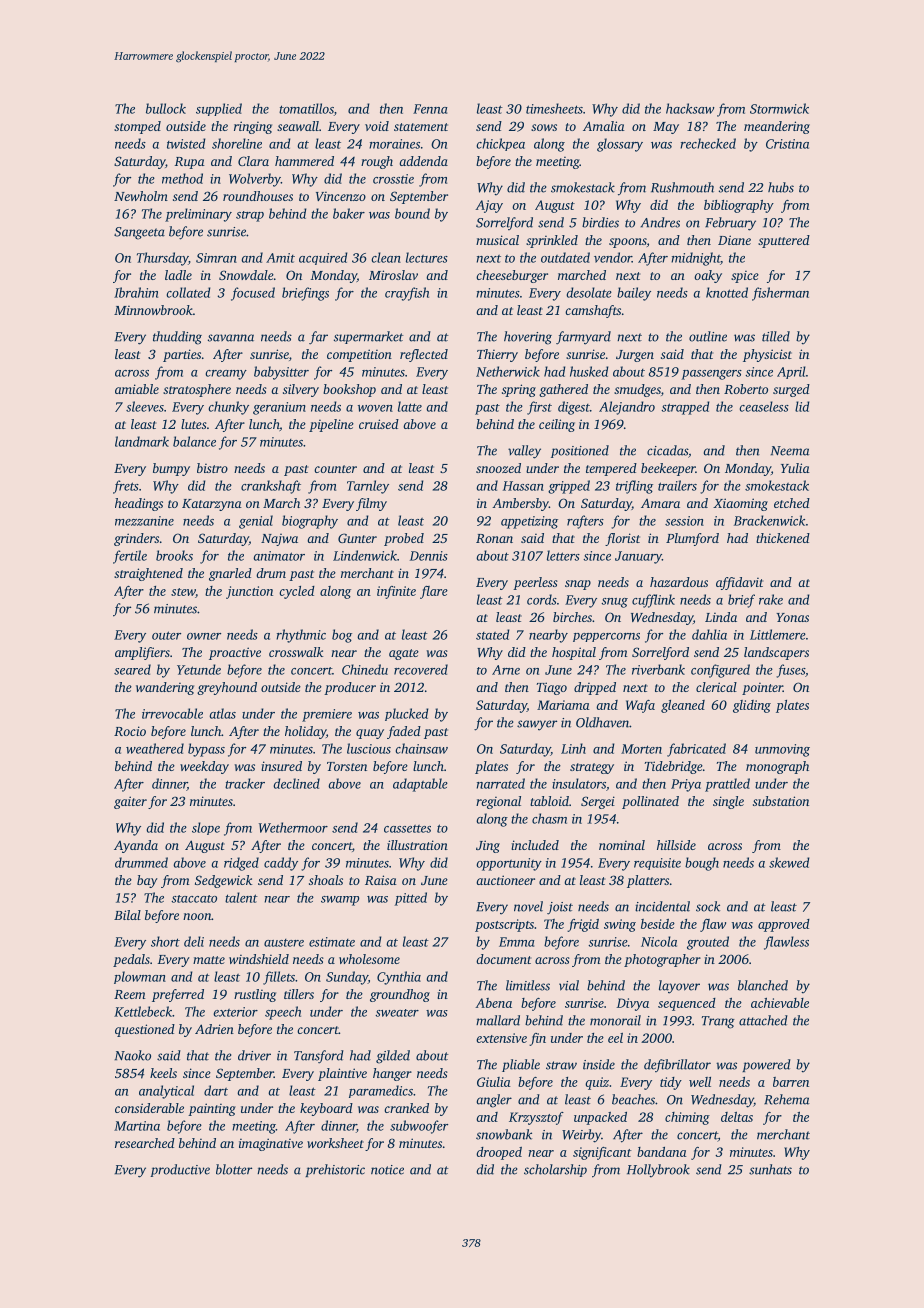 The height and width of the screenshot is (1308, 924). I want to click on woven, so click(375, 408).
